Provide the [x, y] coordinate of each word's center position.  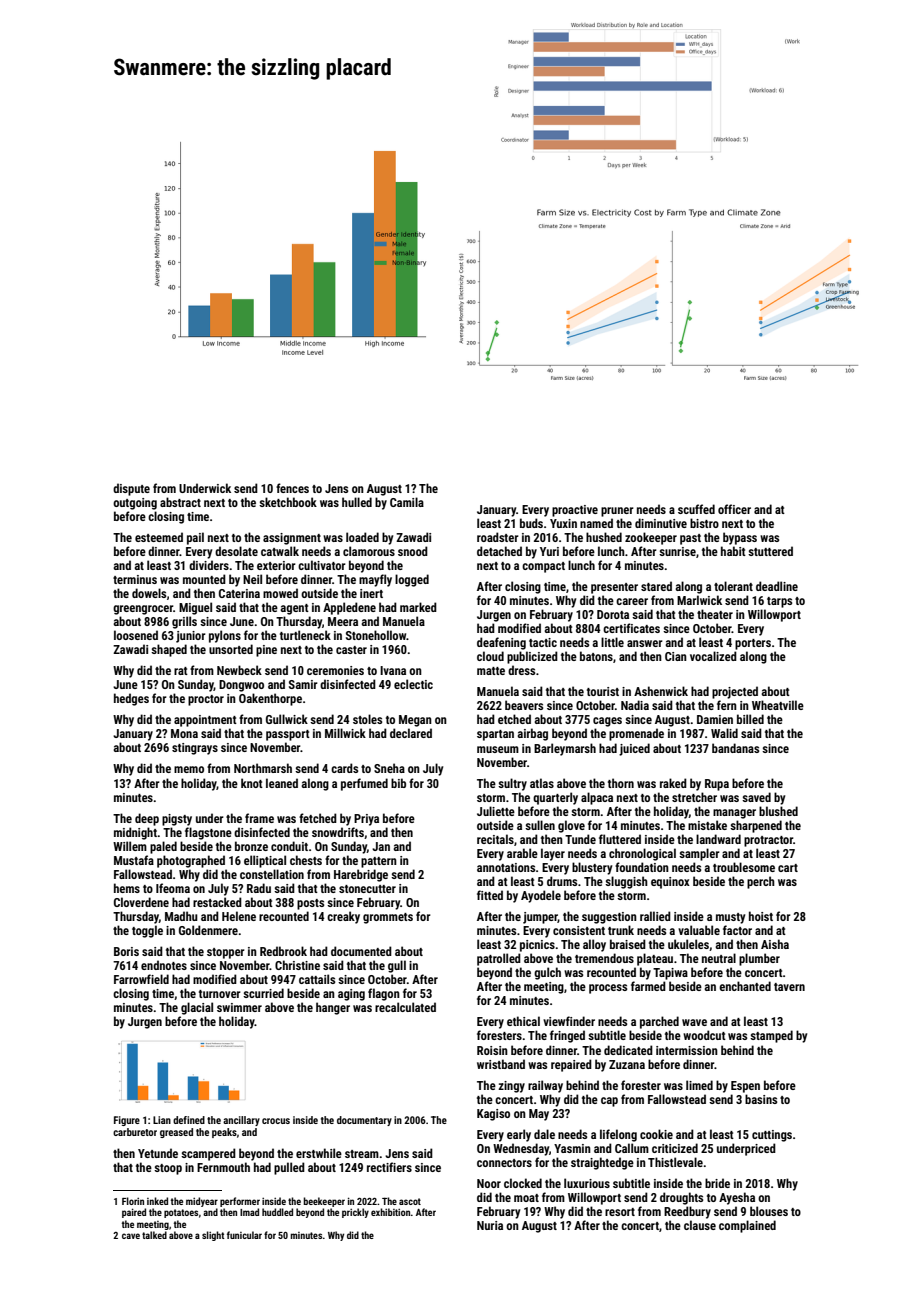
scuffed [696, 509]
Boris [126, 951]
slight [213, 1236]
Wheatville [778, 705]
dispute [131, 489]
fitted [490, 895]
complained [747, 1226]
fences [292, 488]
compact [543, 567]
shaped [169, 650]
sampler [699, 854]
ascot [410, 1201]
